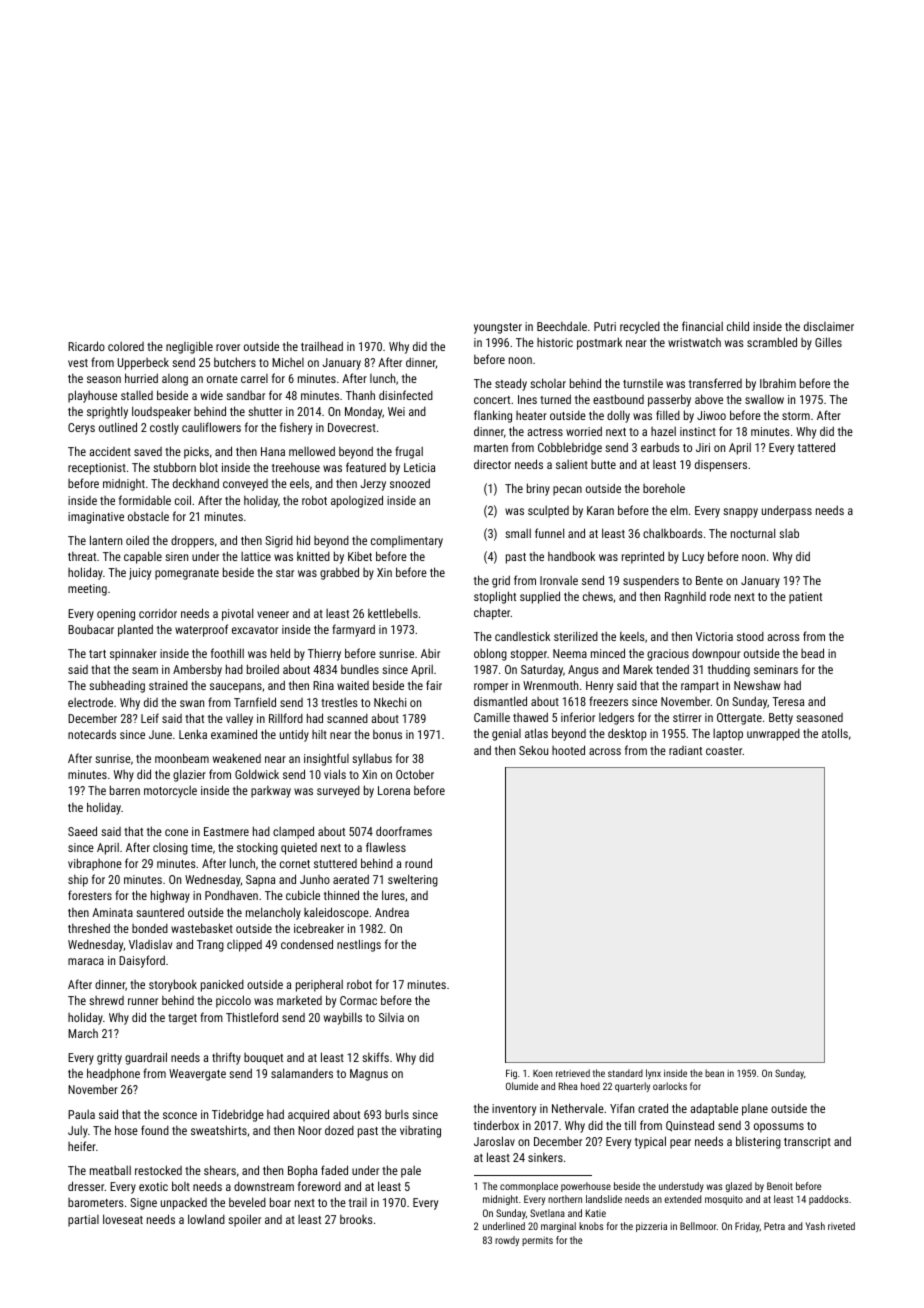  Describe the element at coordinates (537, 1241) in the document. I see `permits` at that location.
